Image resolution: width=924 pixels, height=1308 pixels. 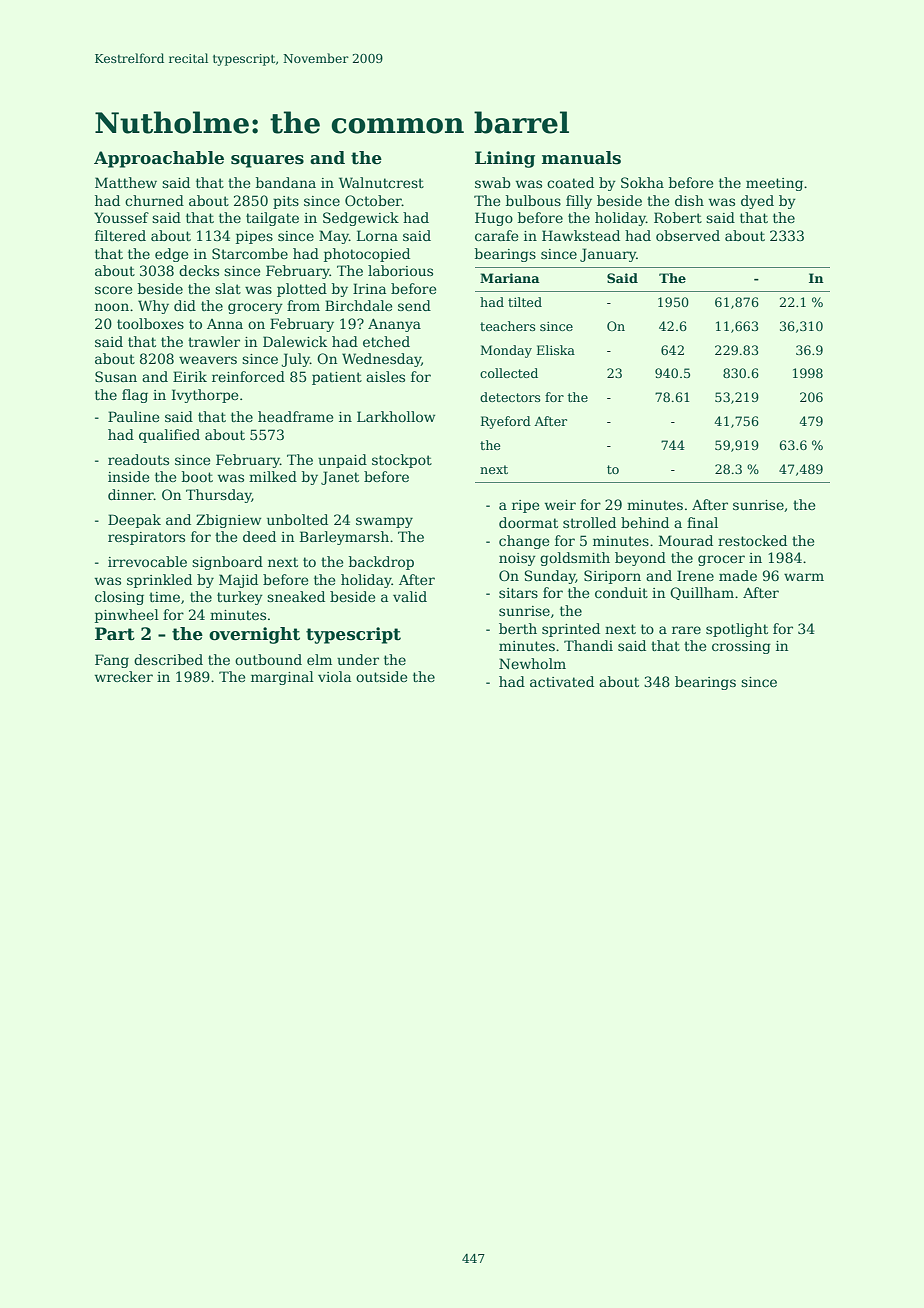 What do you see at coordinates (259, 536) in the image?
I see `deed` at bounding box center [259, 536].
